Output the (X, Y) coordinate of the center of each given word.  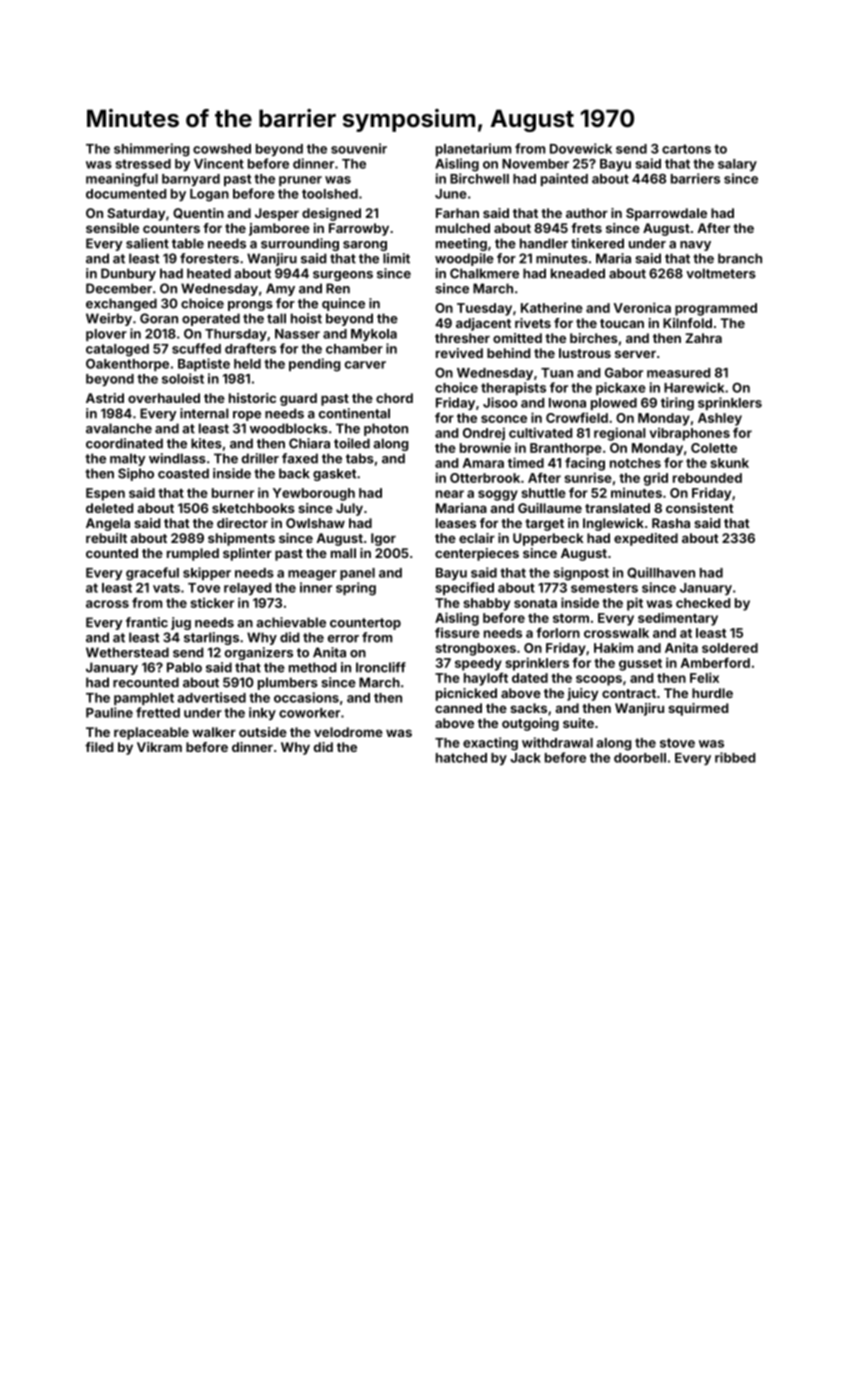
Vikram (159, 747)
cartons (686, 149)
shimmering (152, 150)
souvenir (359, 148)
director (242, 523)
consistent (700, 508)
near (450, 494)
